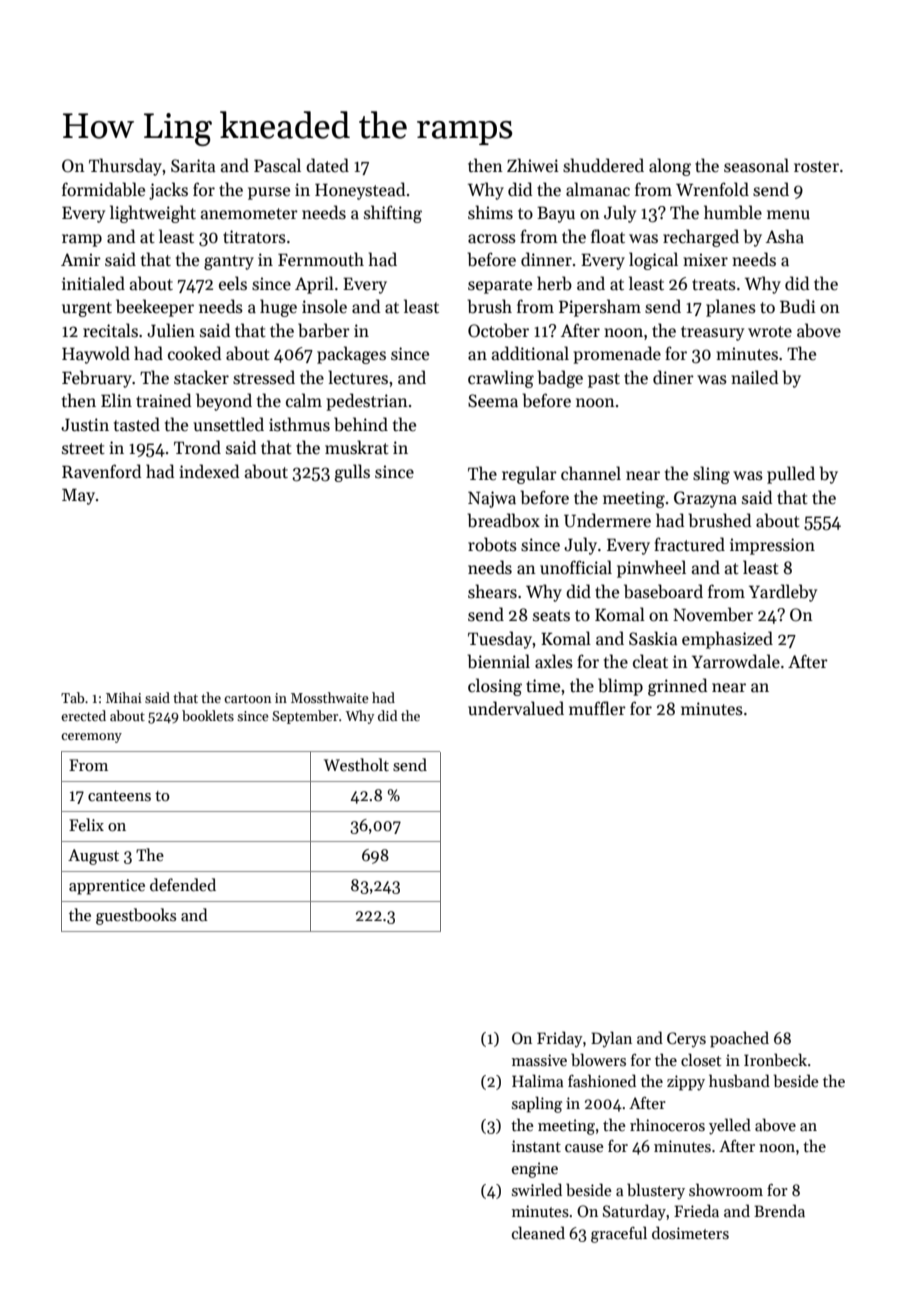 This image has height=1316, width=908. I want to click on canteens, so click(119, 796).
